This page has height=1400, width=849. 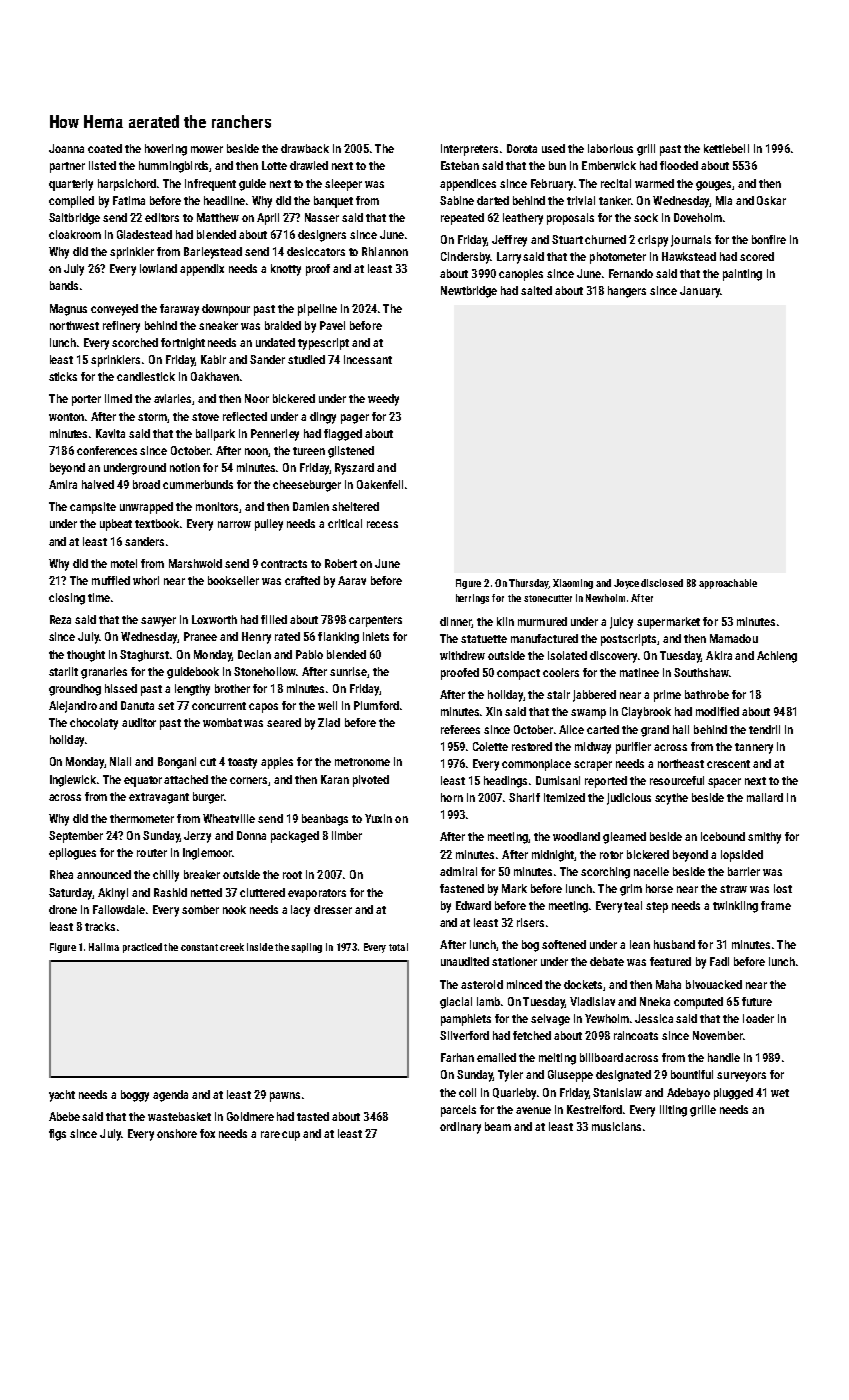 I want to click on hovering, so click(x=166, y=150).
